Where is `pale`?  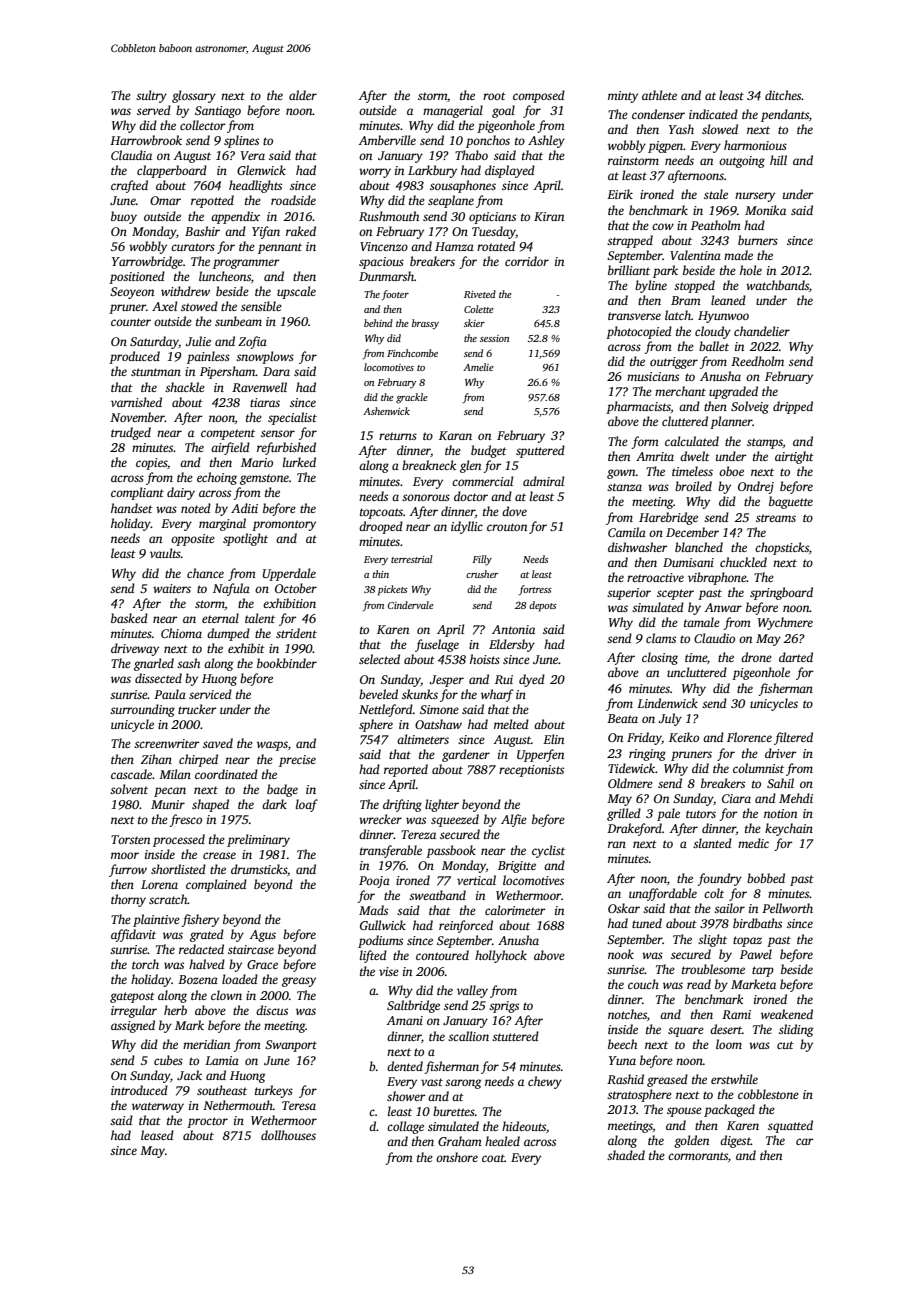 pale is located at coordinates (668, 814).
